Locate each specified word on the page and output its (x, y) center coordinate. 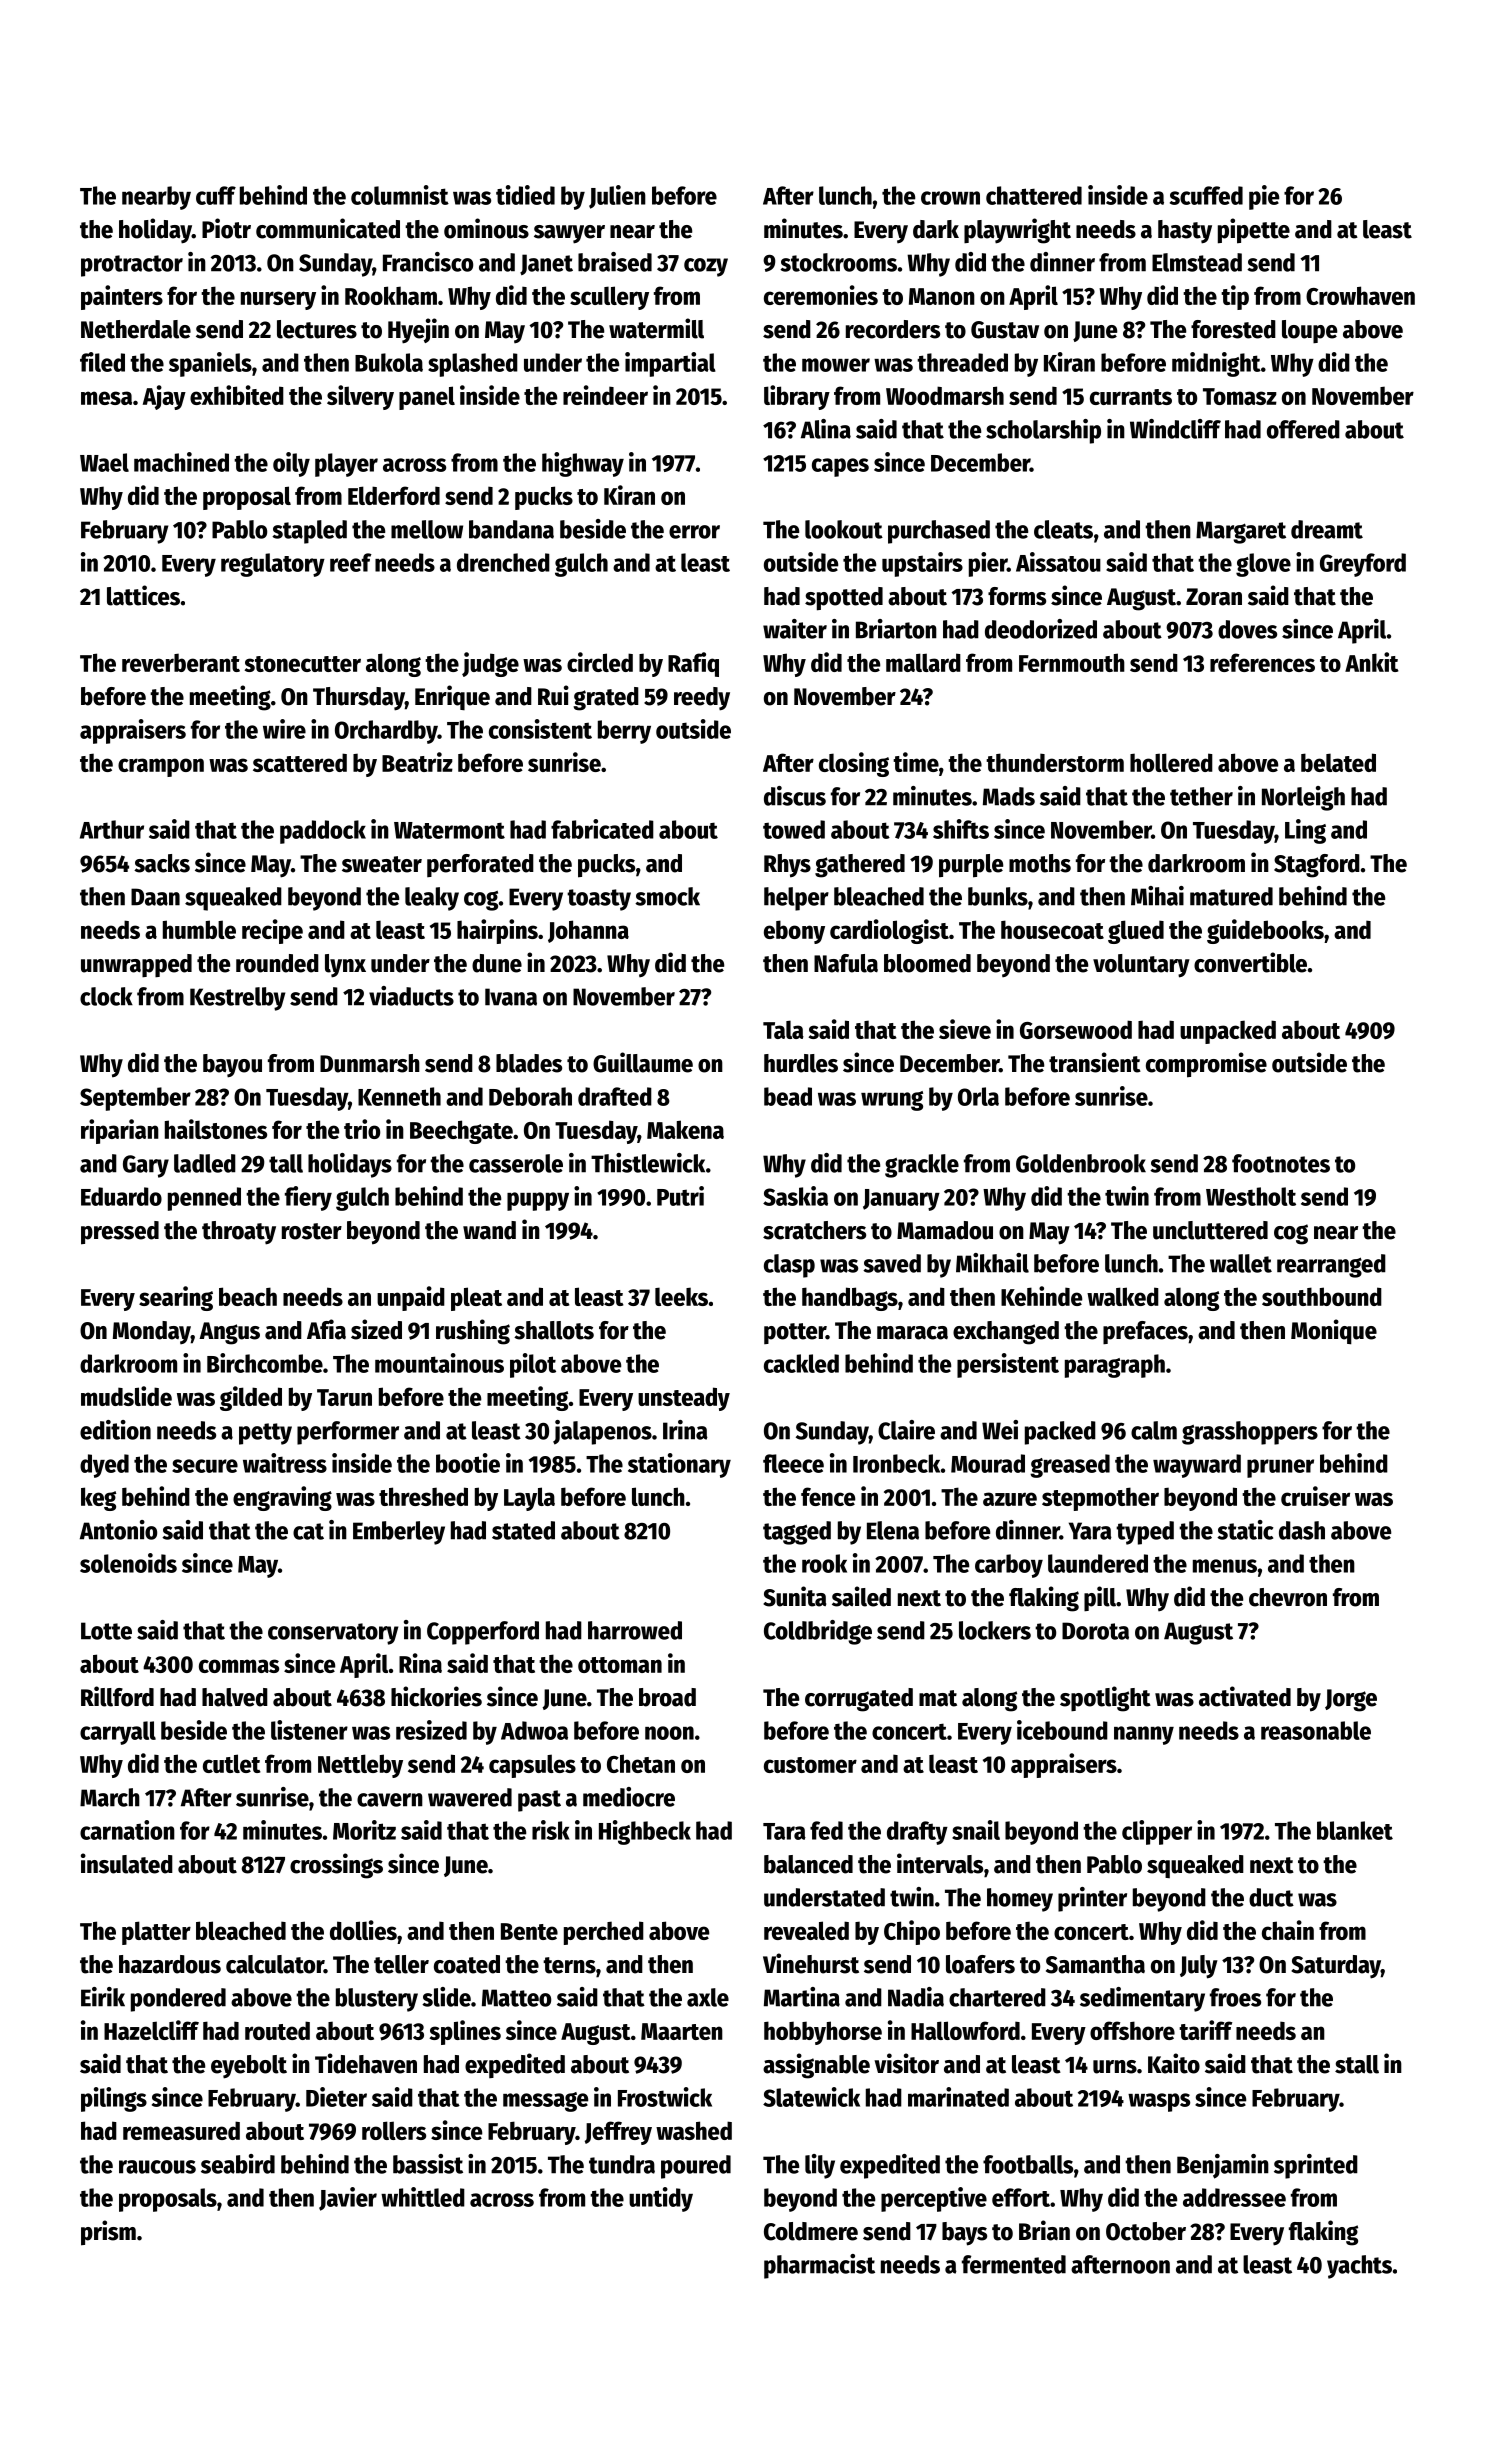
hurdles (801, 1063)
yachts (1359, 2267)
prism (108, 2233)
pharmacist (819, 2266)
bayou (232, 1066)
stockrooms (838, 262)
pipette (1254, 231)
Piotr (226, 228)
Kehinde (1041, 1296)
